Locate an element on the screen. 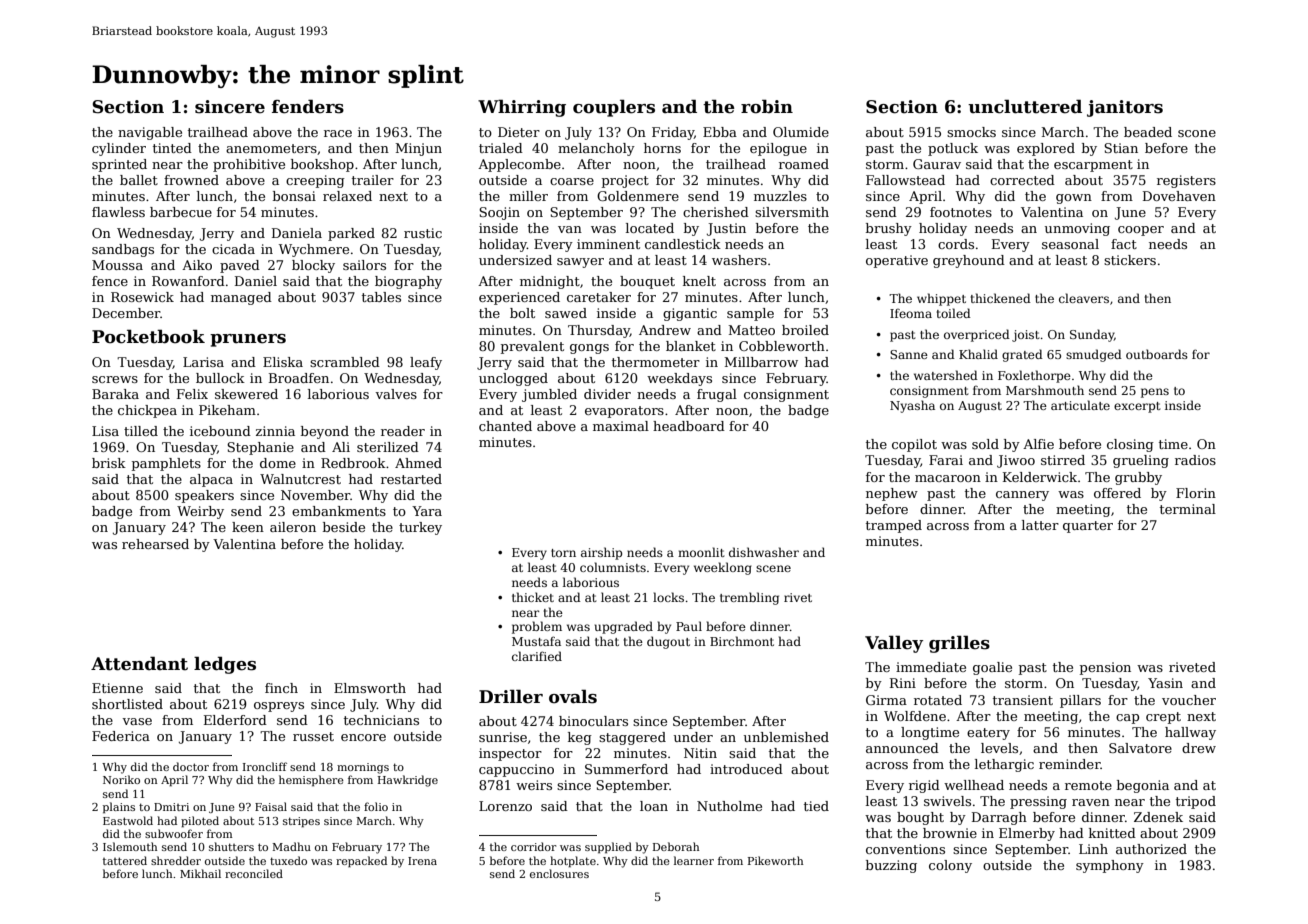 The image size is (1308, 924). scrambled is located at coordinates (345, 362).
